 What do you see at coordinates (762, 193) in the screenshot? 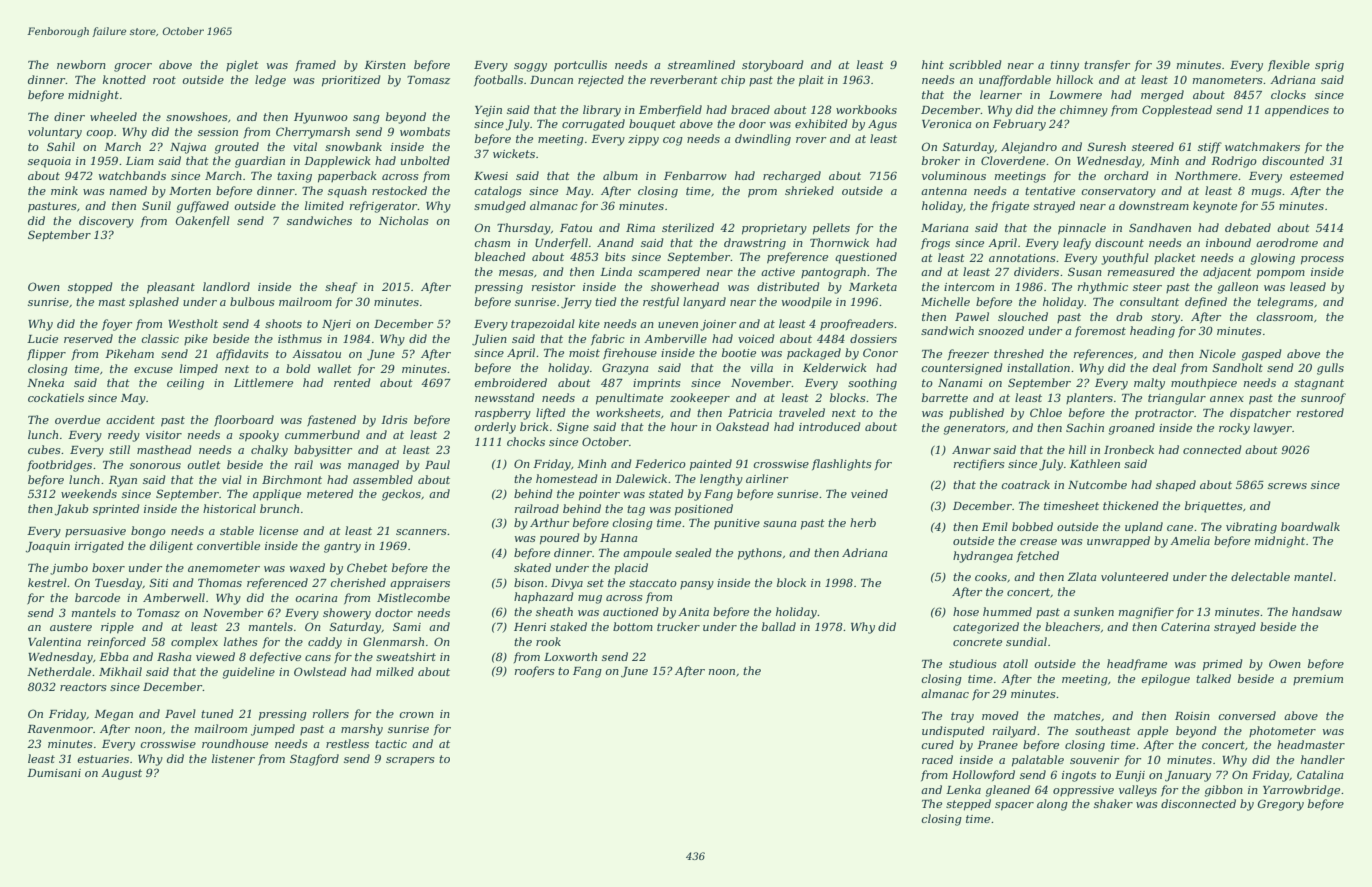
I see `prom` at bounding box center [762, 193].
